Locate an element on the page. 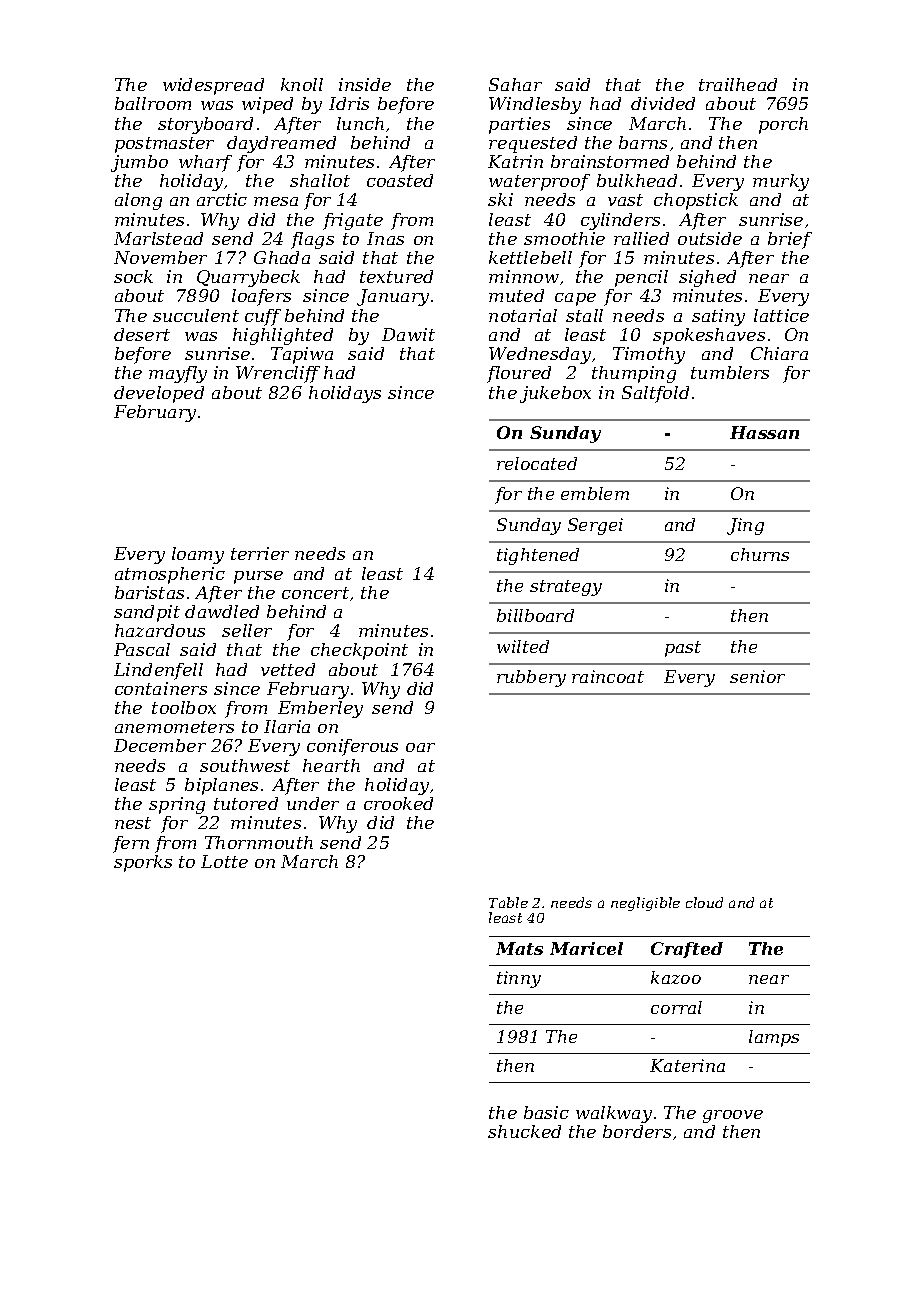 The height and width of the image is (1311, 924). rubbery is located at coordinates (531, 678).
